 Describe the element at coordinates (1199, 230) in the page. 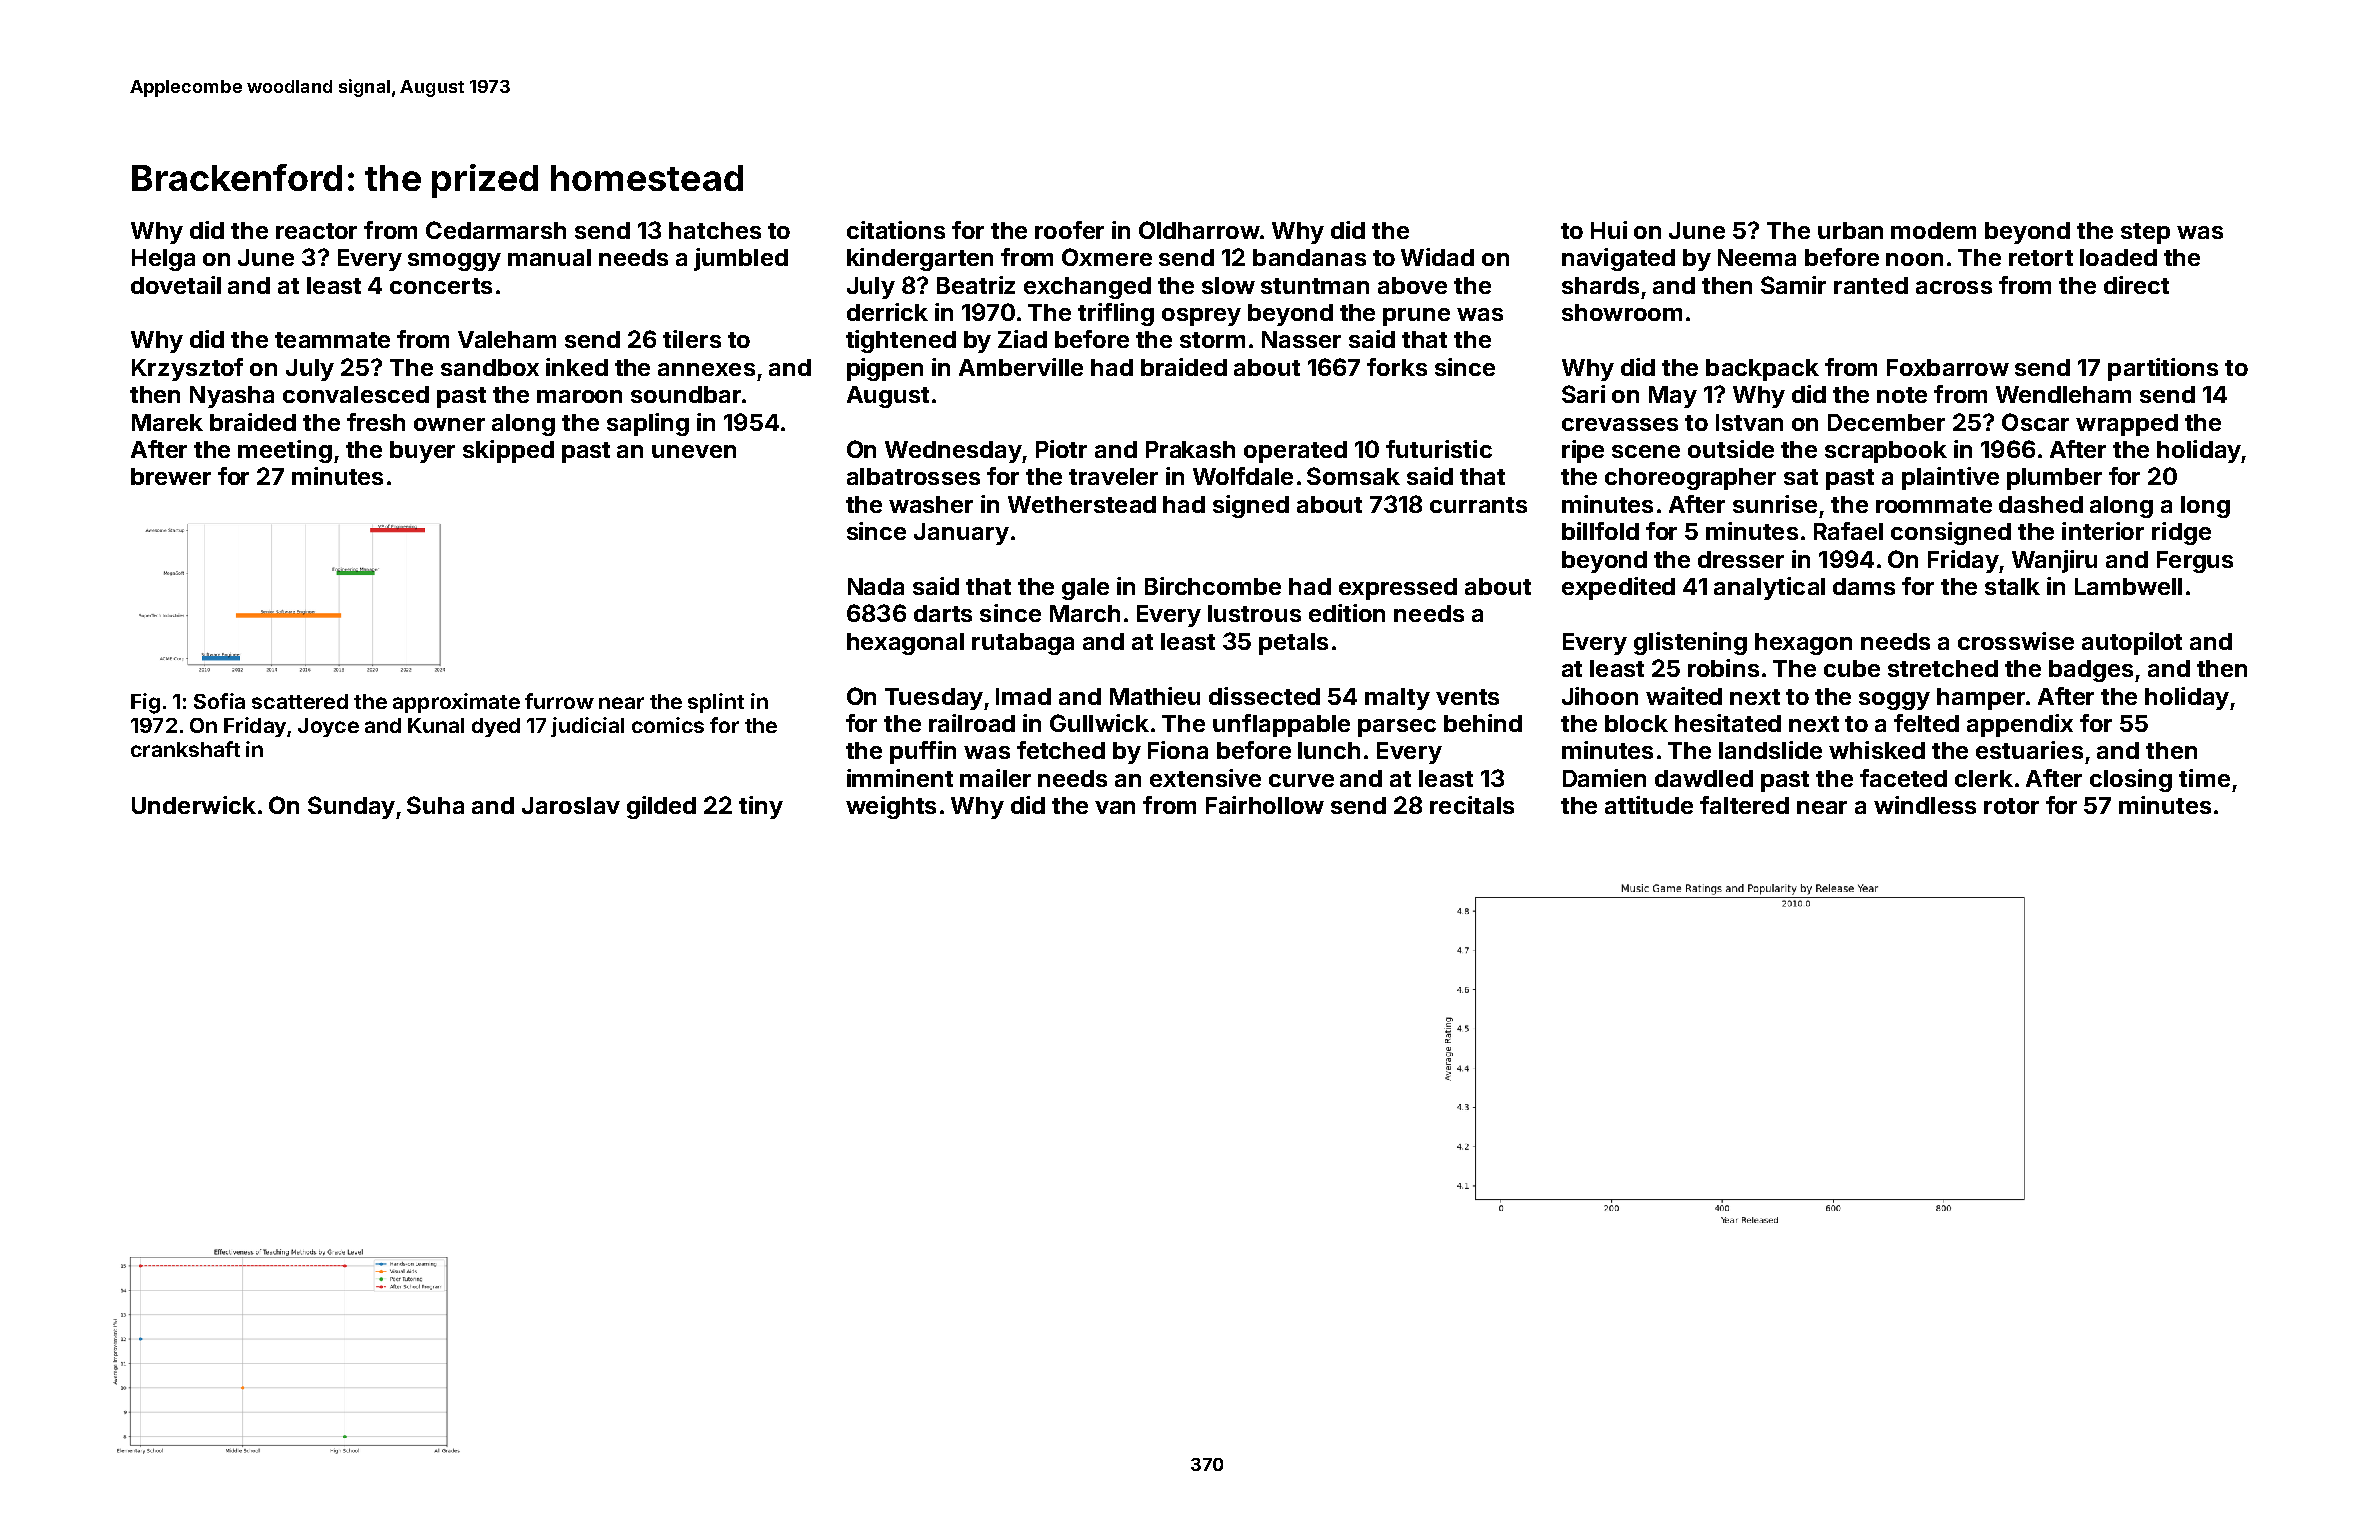

I see `Oldharrow` at that location.
